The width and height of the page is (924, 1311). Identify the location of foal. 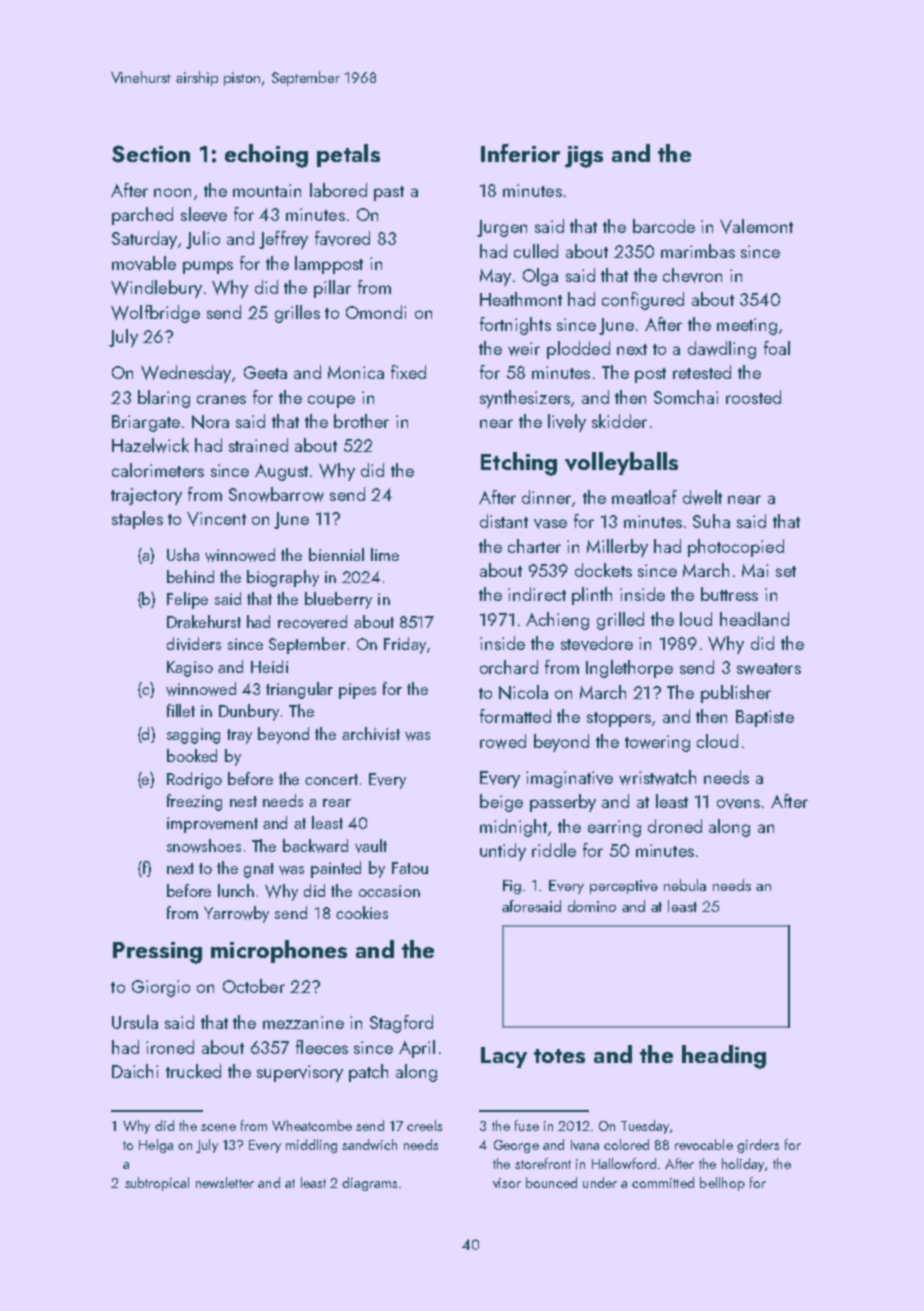
(777, 348).
